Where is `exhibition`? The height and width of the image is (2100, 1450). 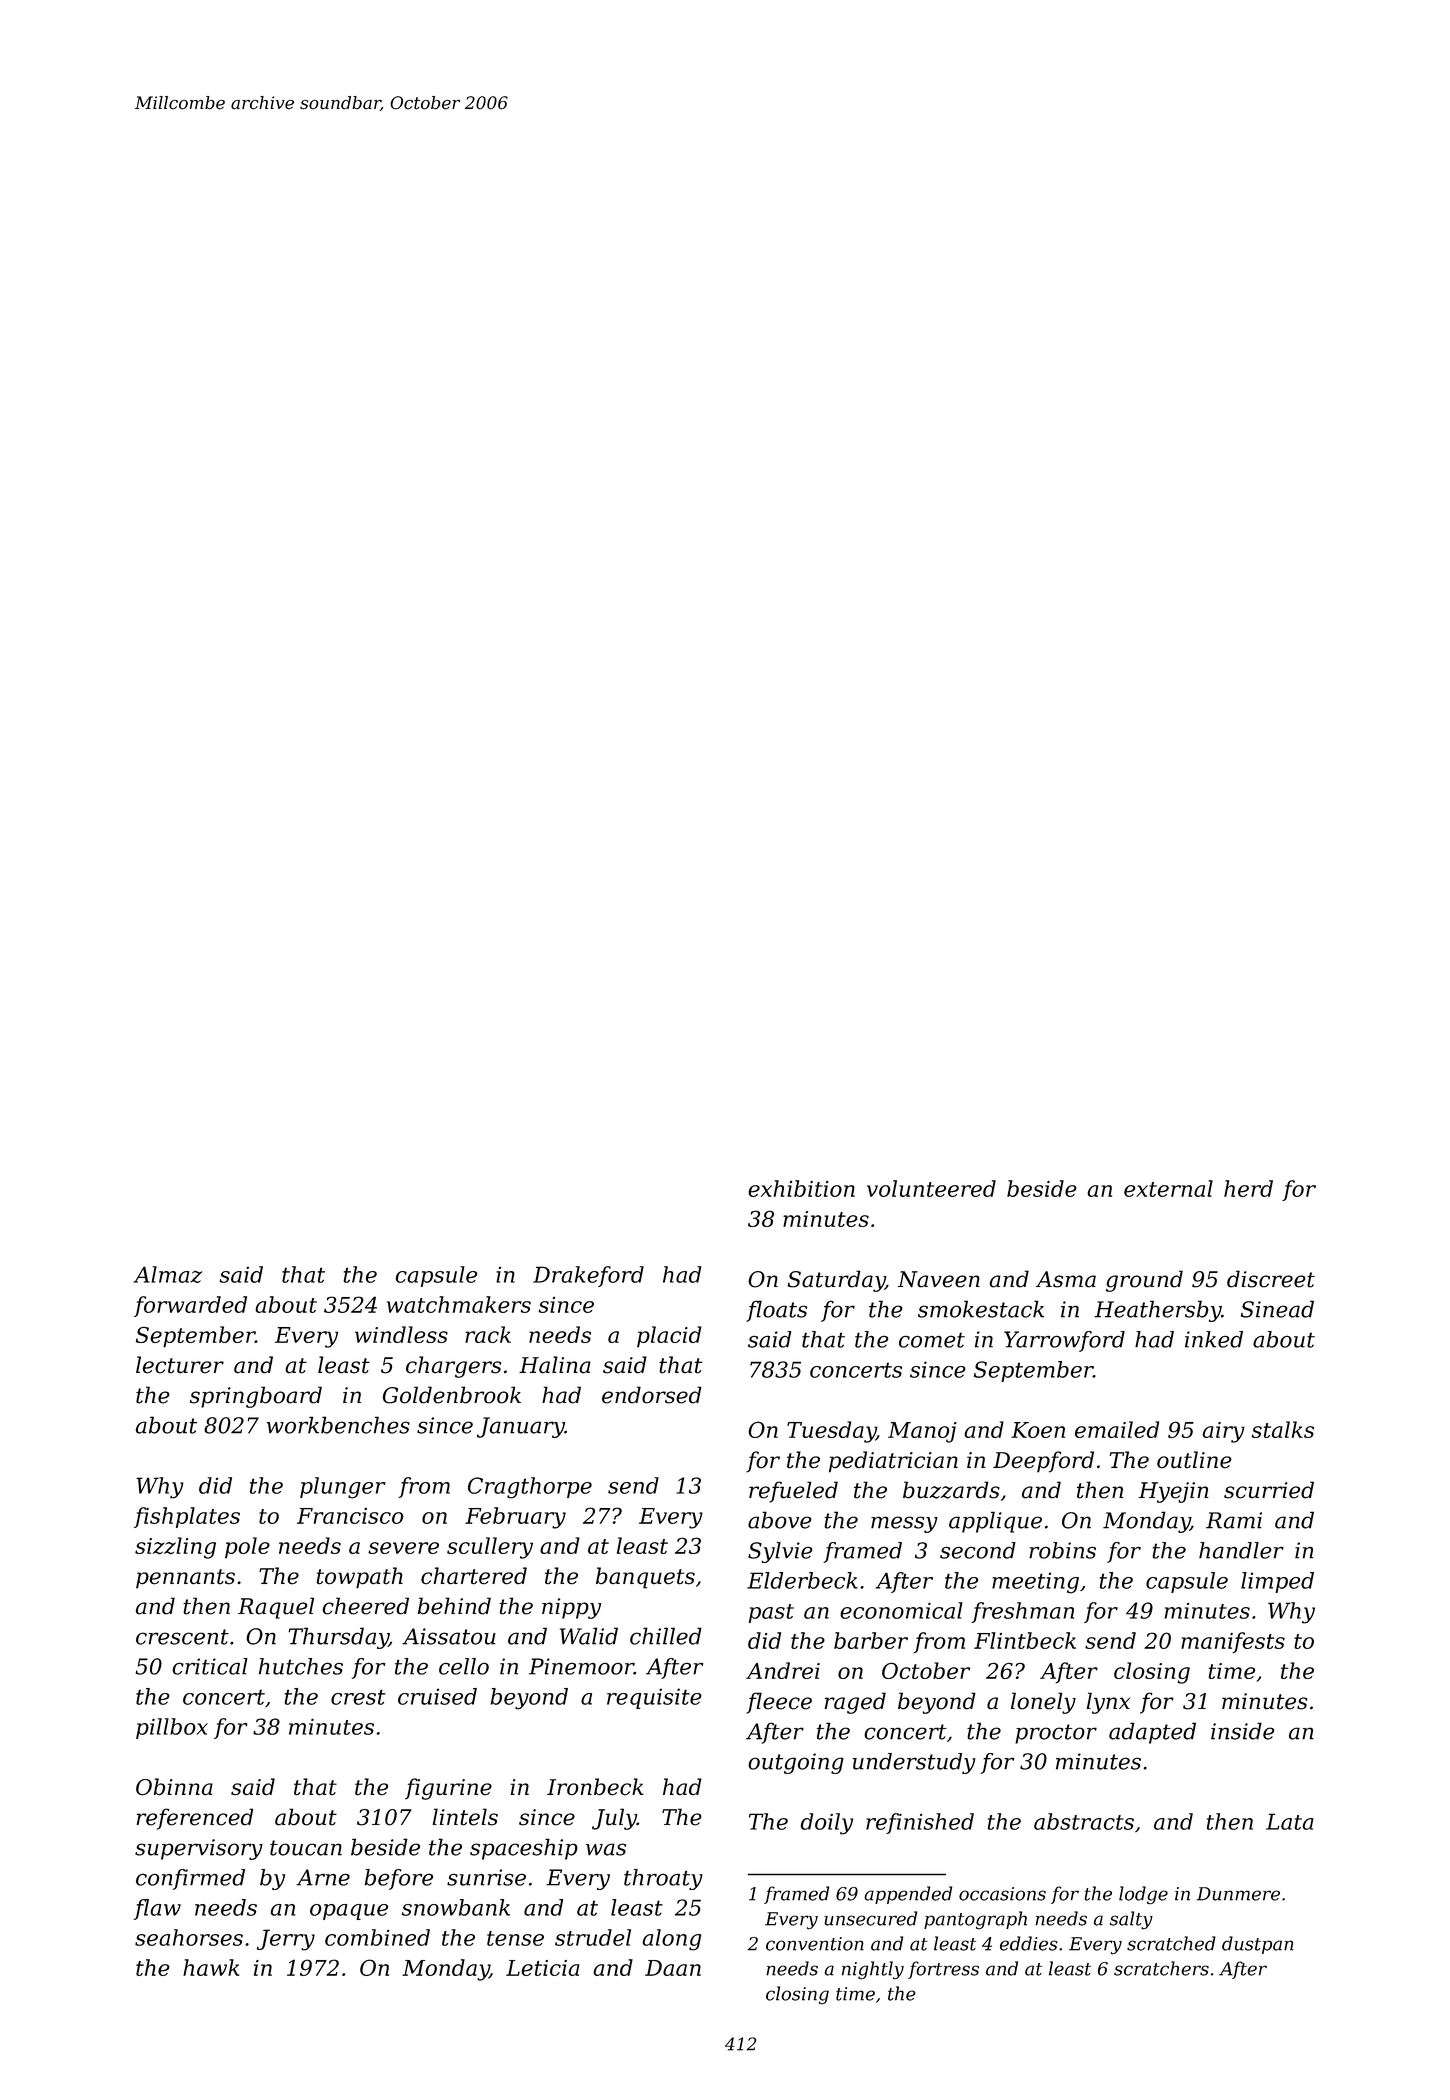 exhibition is located at coordinates (801, 1188).
